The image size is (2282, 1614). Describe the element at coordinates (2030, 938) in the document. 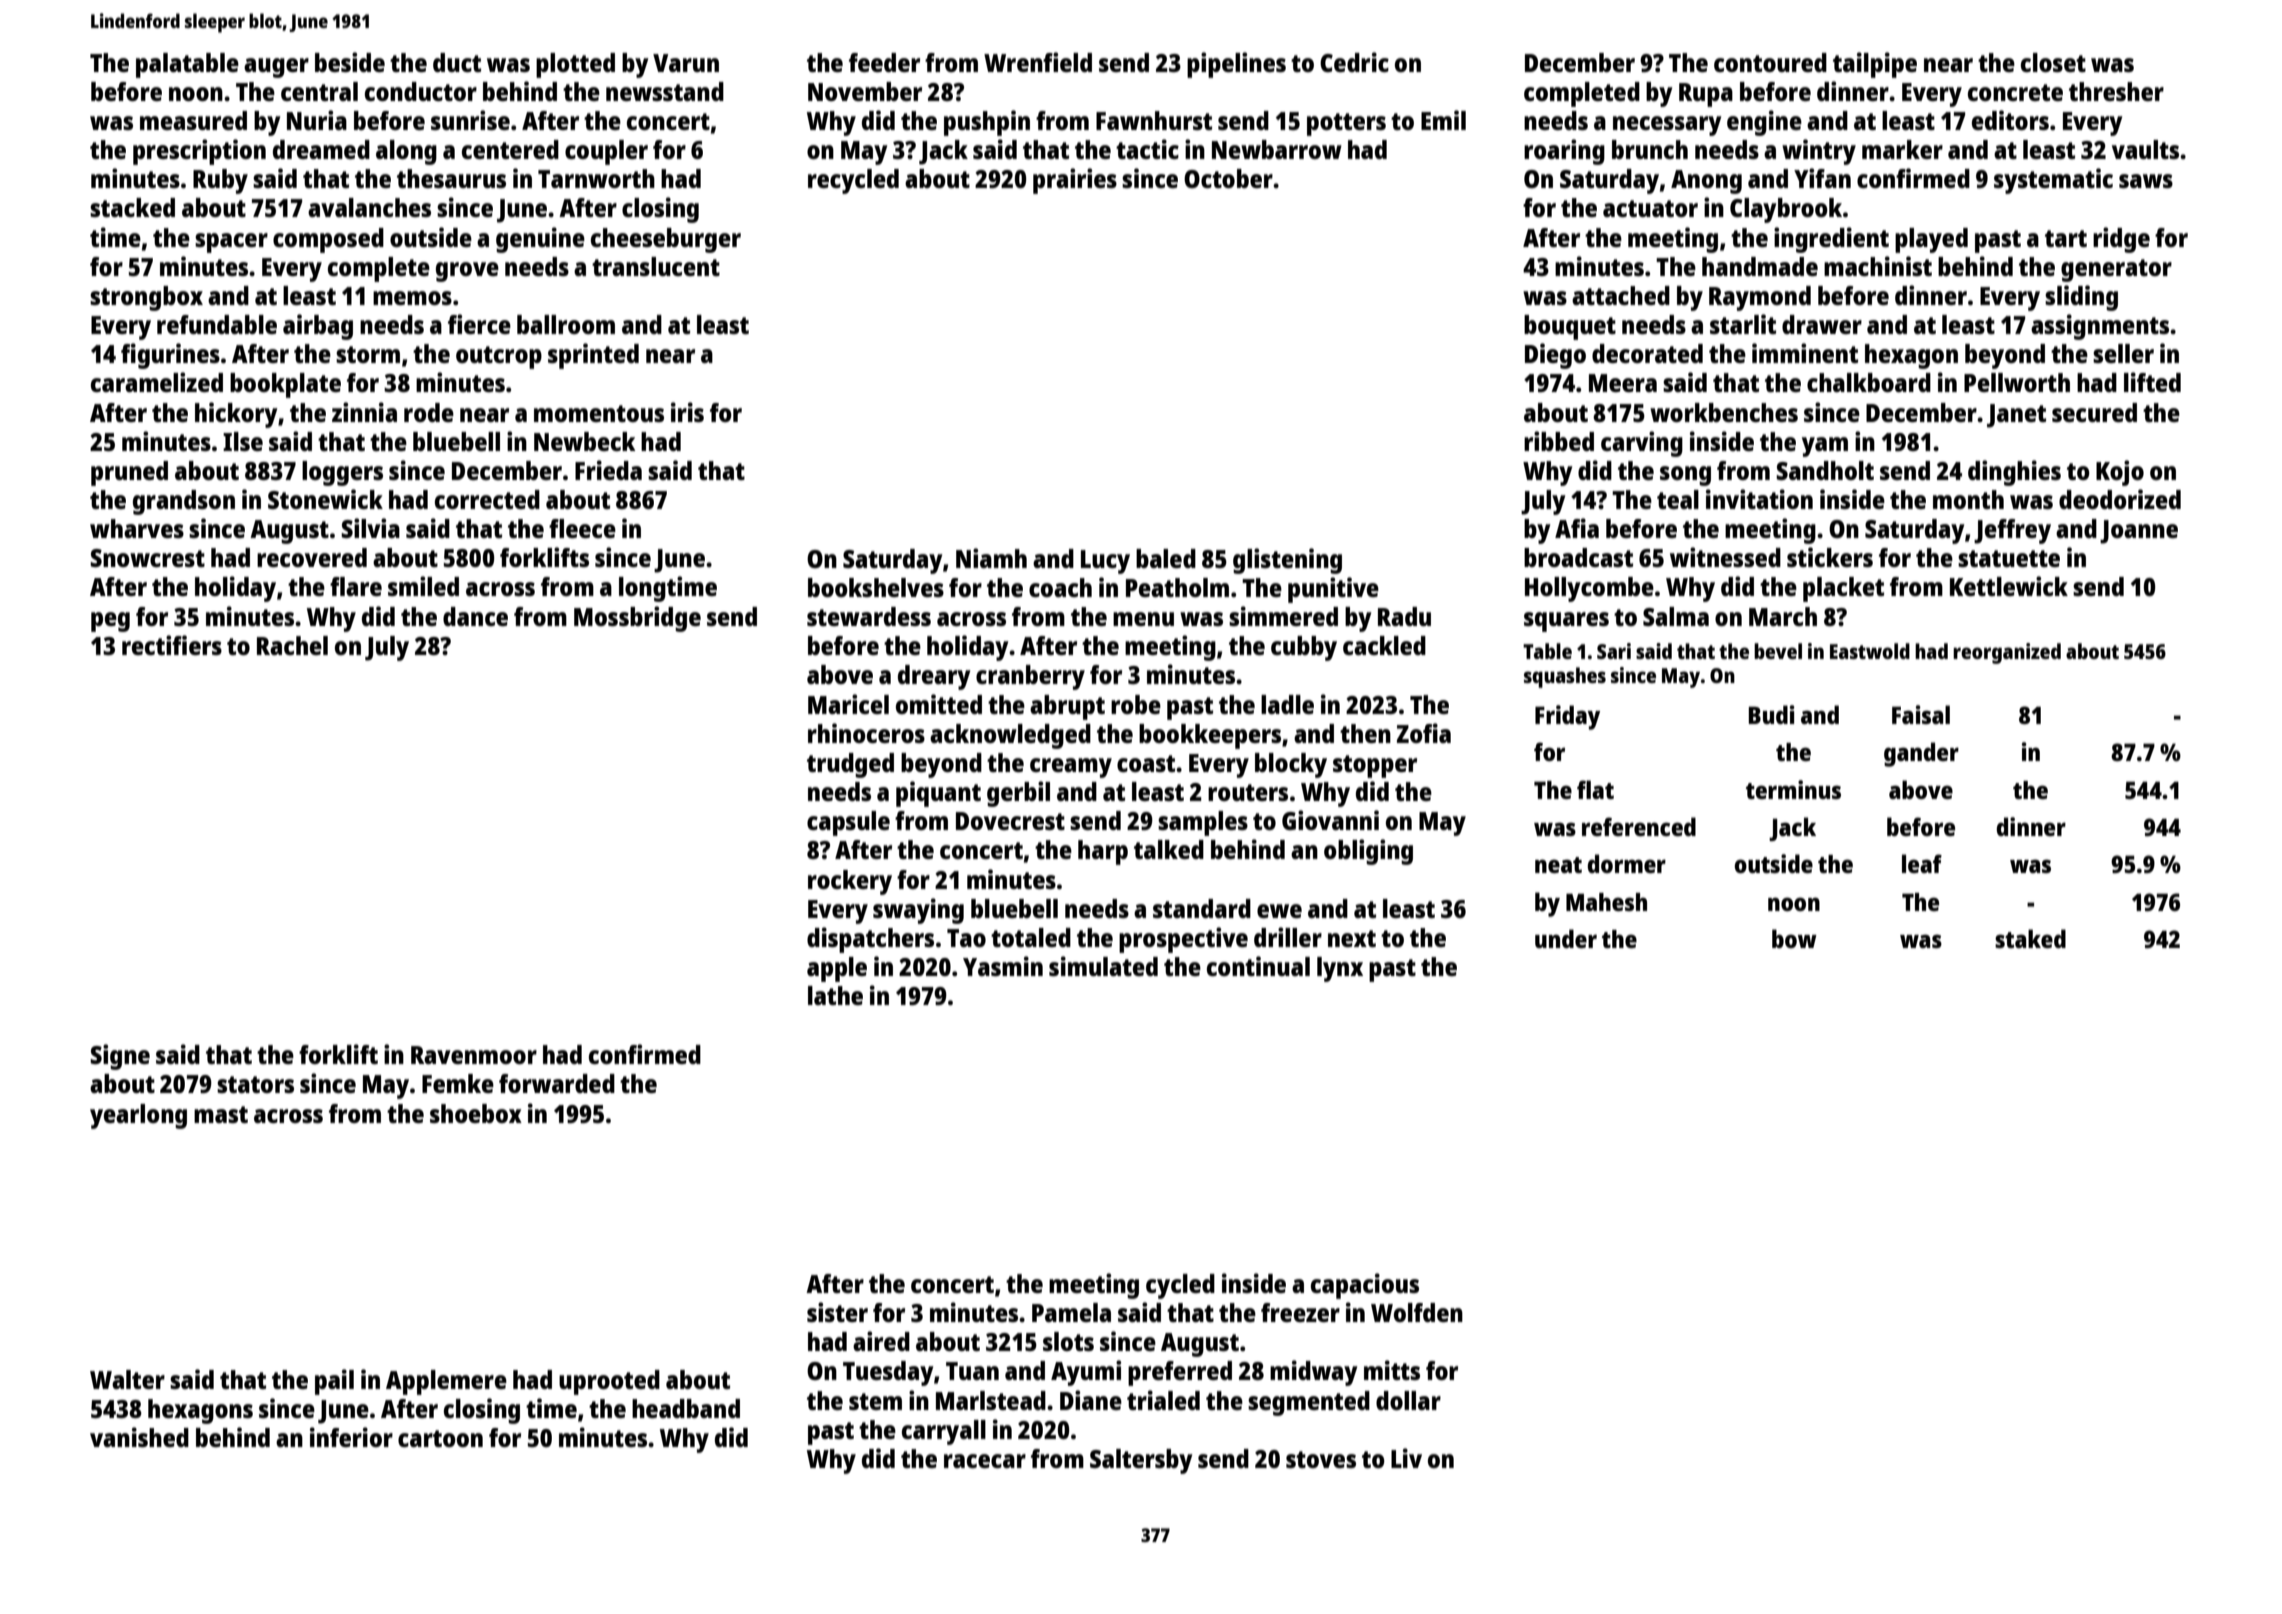

I see `staked` at that location.
